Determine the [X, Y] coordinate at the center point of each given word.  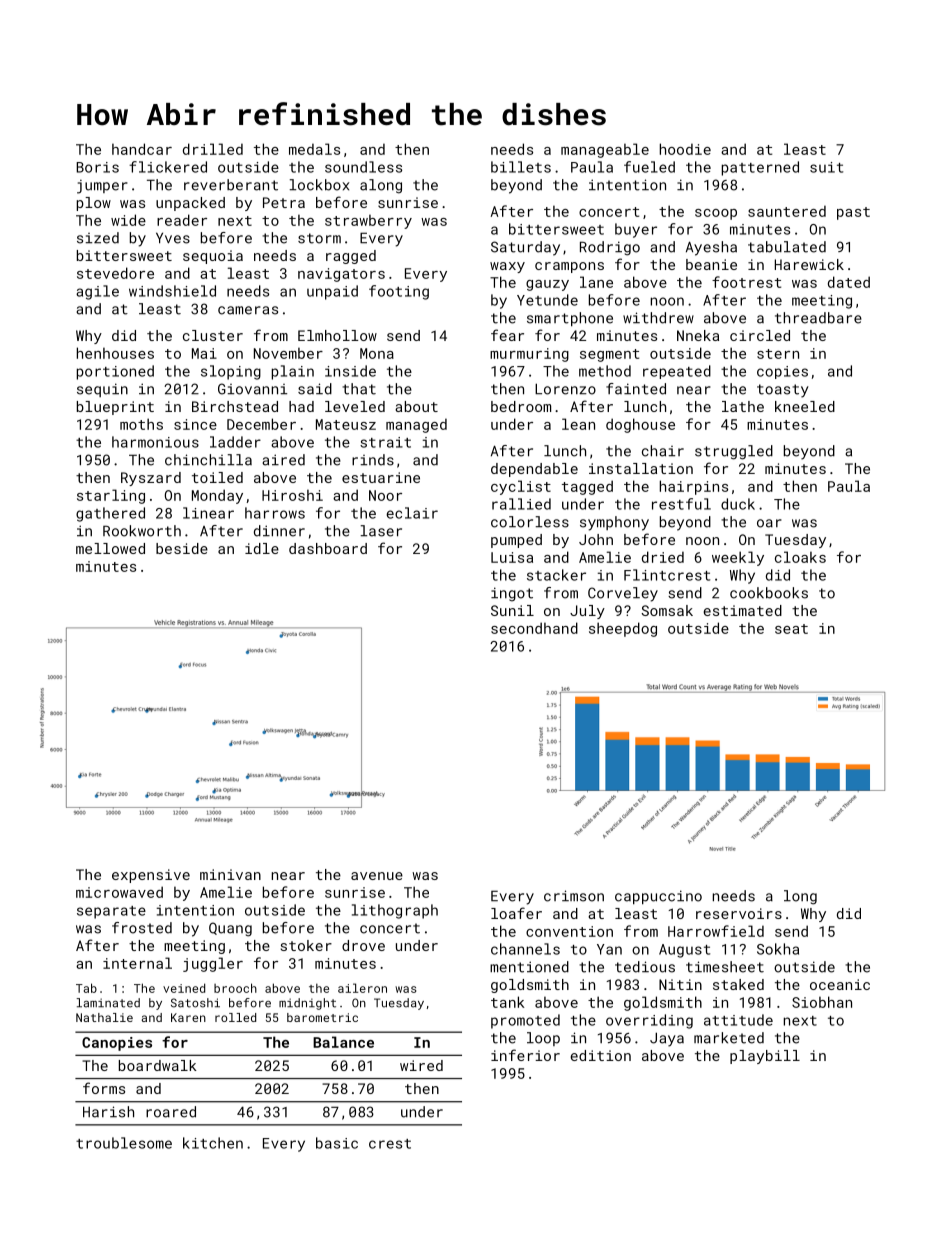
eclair [412, 513]
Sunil [512, 610]
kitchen [213, 1143]
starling [111, 496]
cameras [248, 310]
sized [98, 238]
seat [791, 629]
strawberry [368, 221]
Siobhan [822, 1002]
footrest [746, 282]
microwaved [119, 892]
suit [826, 167]
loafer [516, 913]
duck [738, 504]
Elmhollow [337, 335]
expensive [151, 876]
